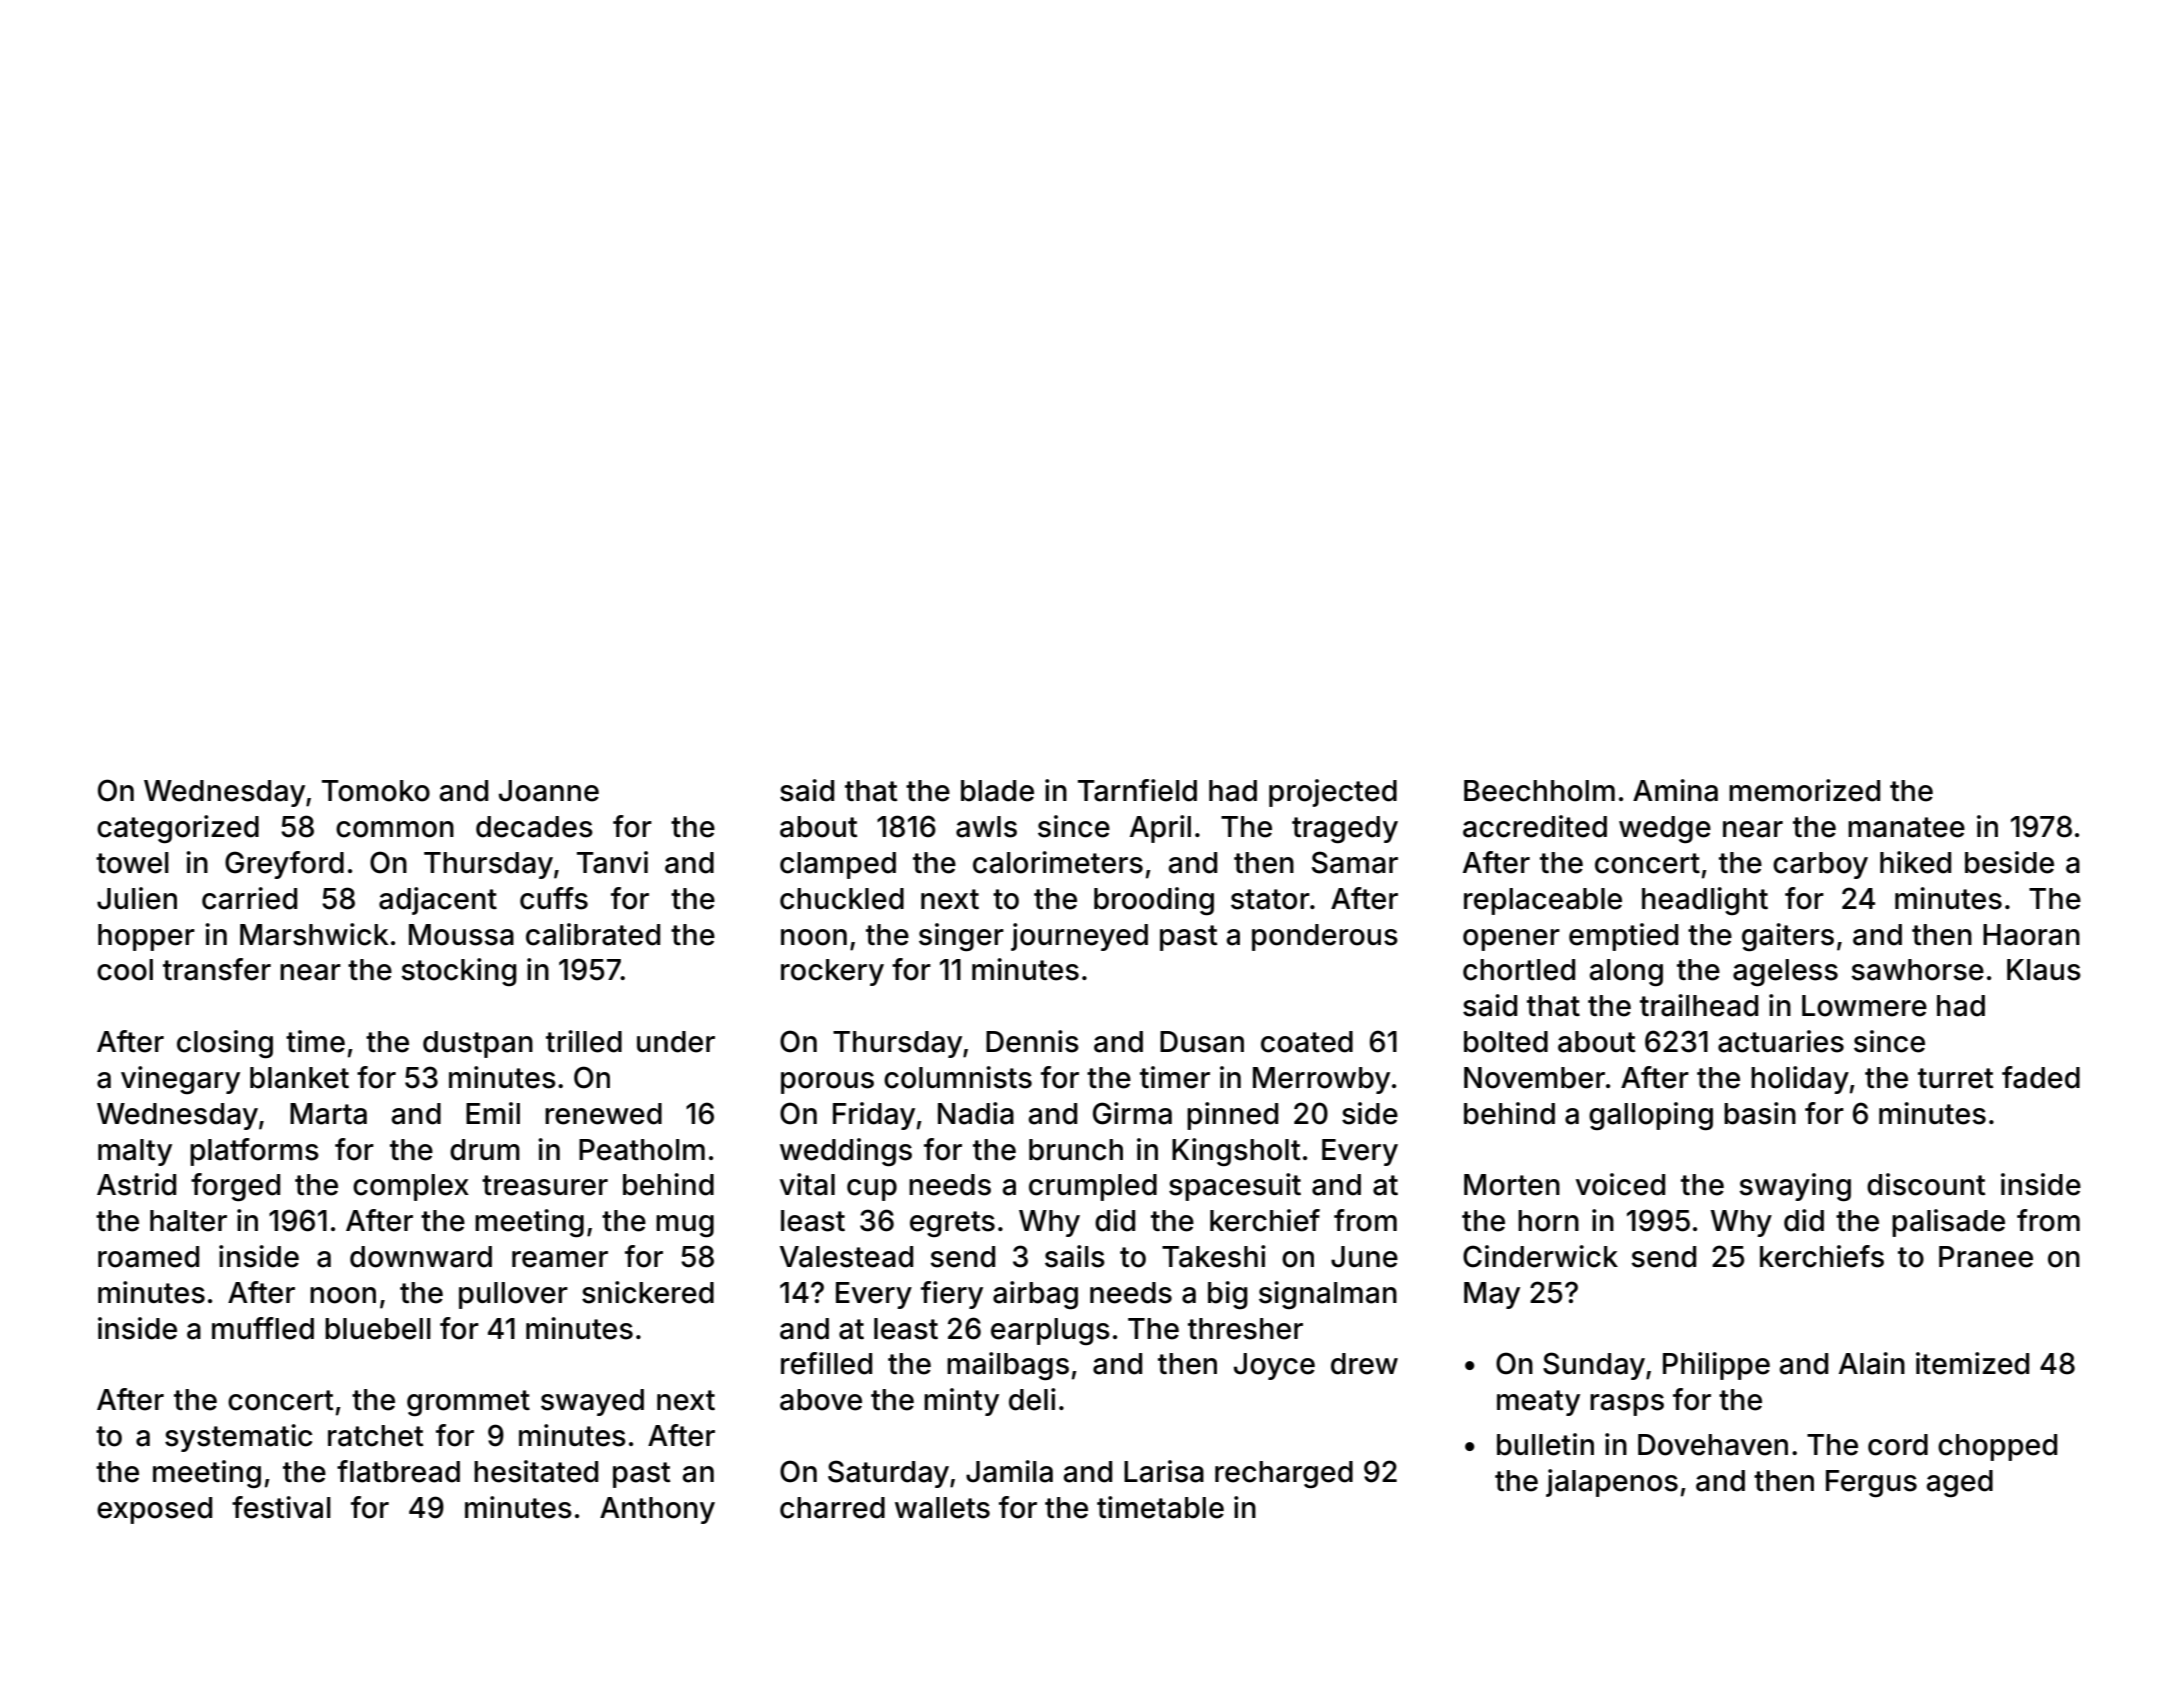 This image has height=1683, width=2178. What do you see at coordinates (154, 1510) in the image?
I see `exposed` at bounding box center [154, 1510].
